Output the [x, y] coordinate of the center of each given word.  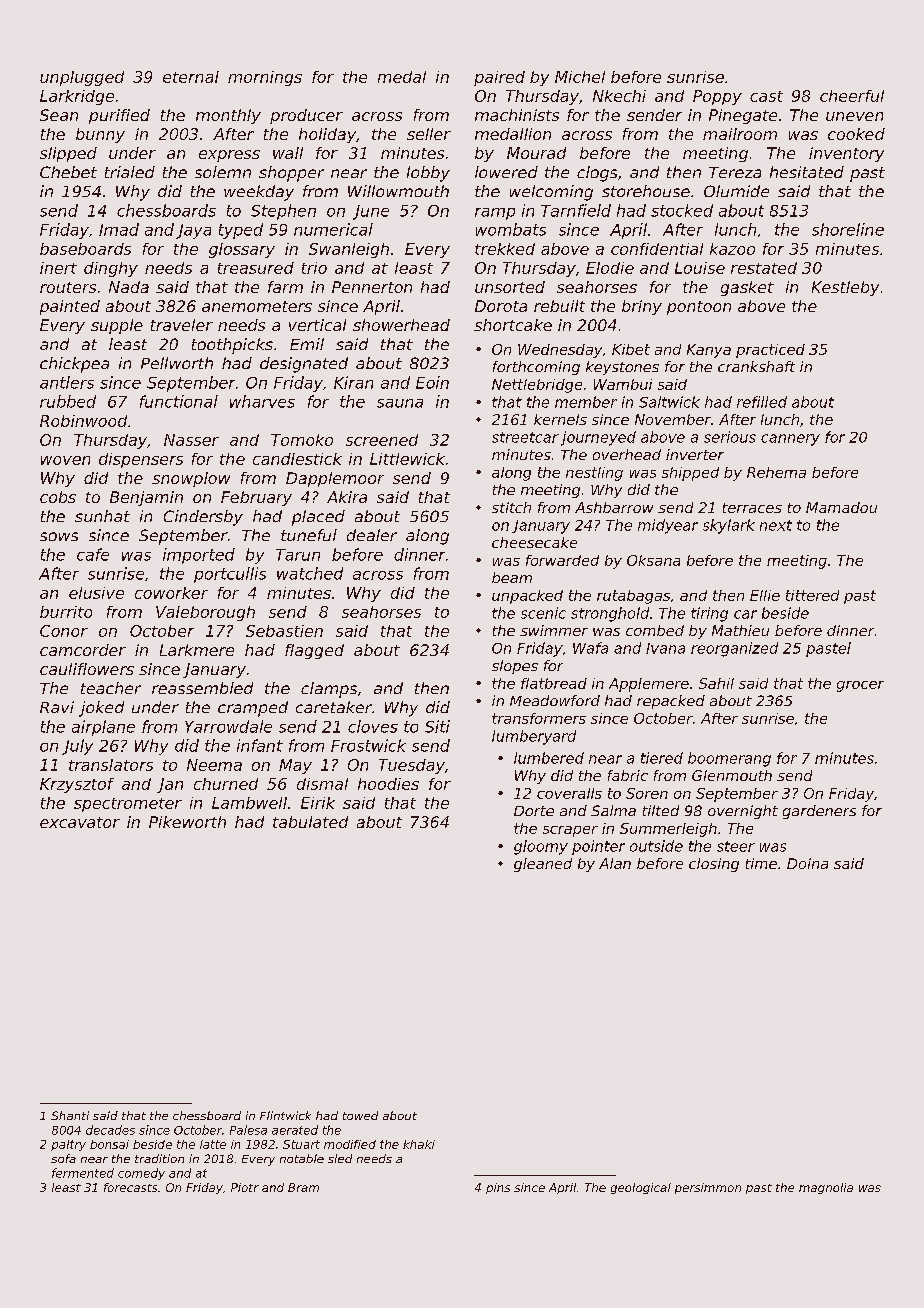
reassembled [202, 688]
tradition [159, 1158]
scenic [543, 613]
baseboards [85, 249]
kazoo [732, 249]
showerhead [401, 325]
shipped [690, 474]
